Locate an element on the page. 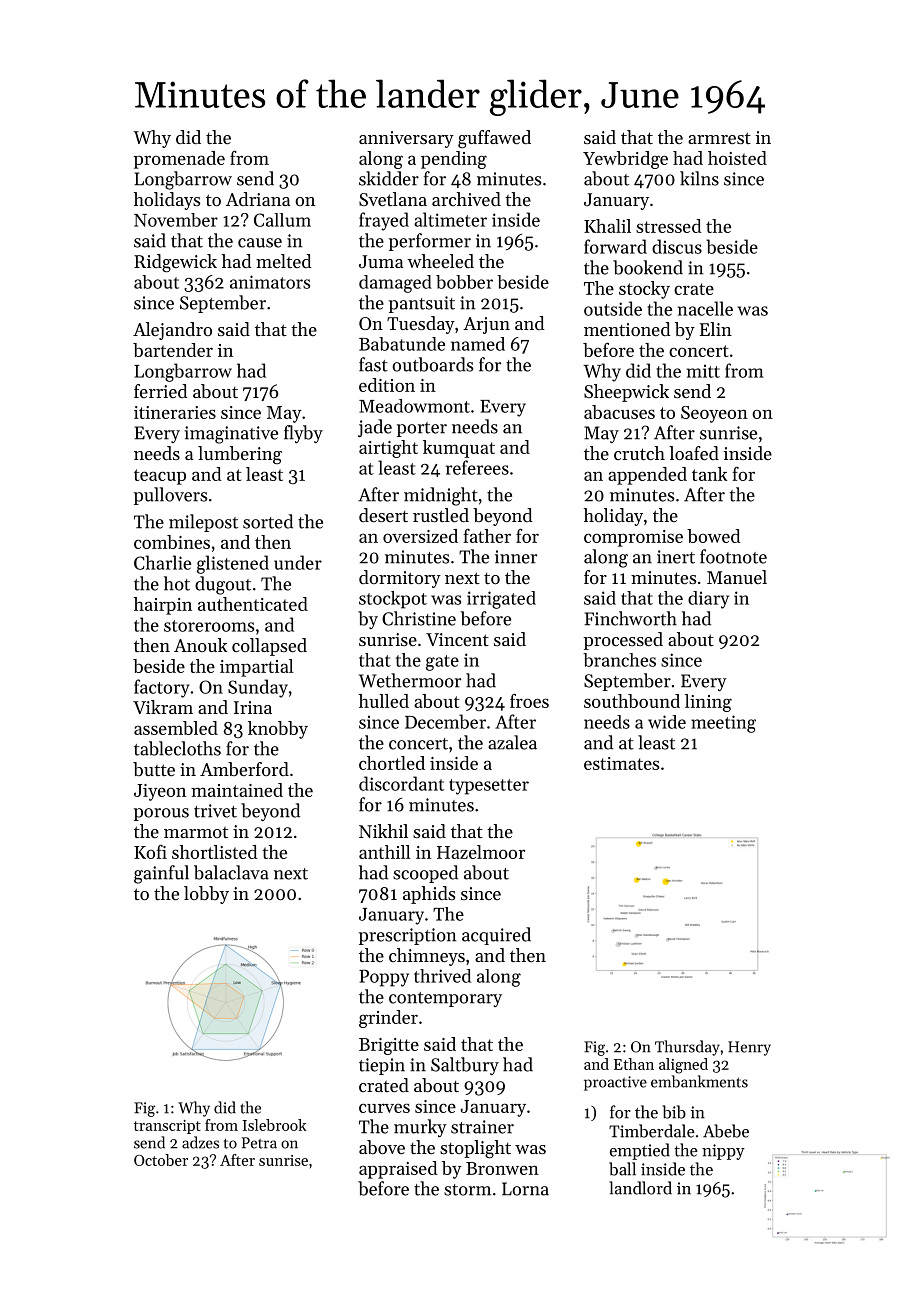  factory is located at coordinates (162, 688).
